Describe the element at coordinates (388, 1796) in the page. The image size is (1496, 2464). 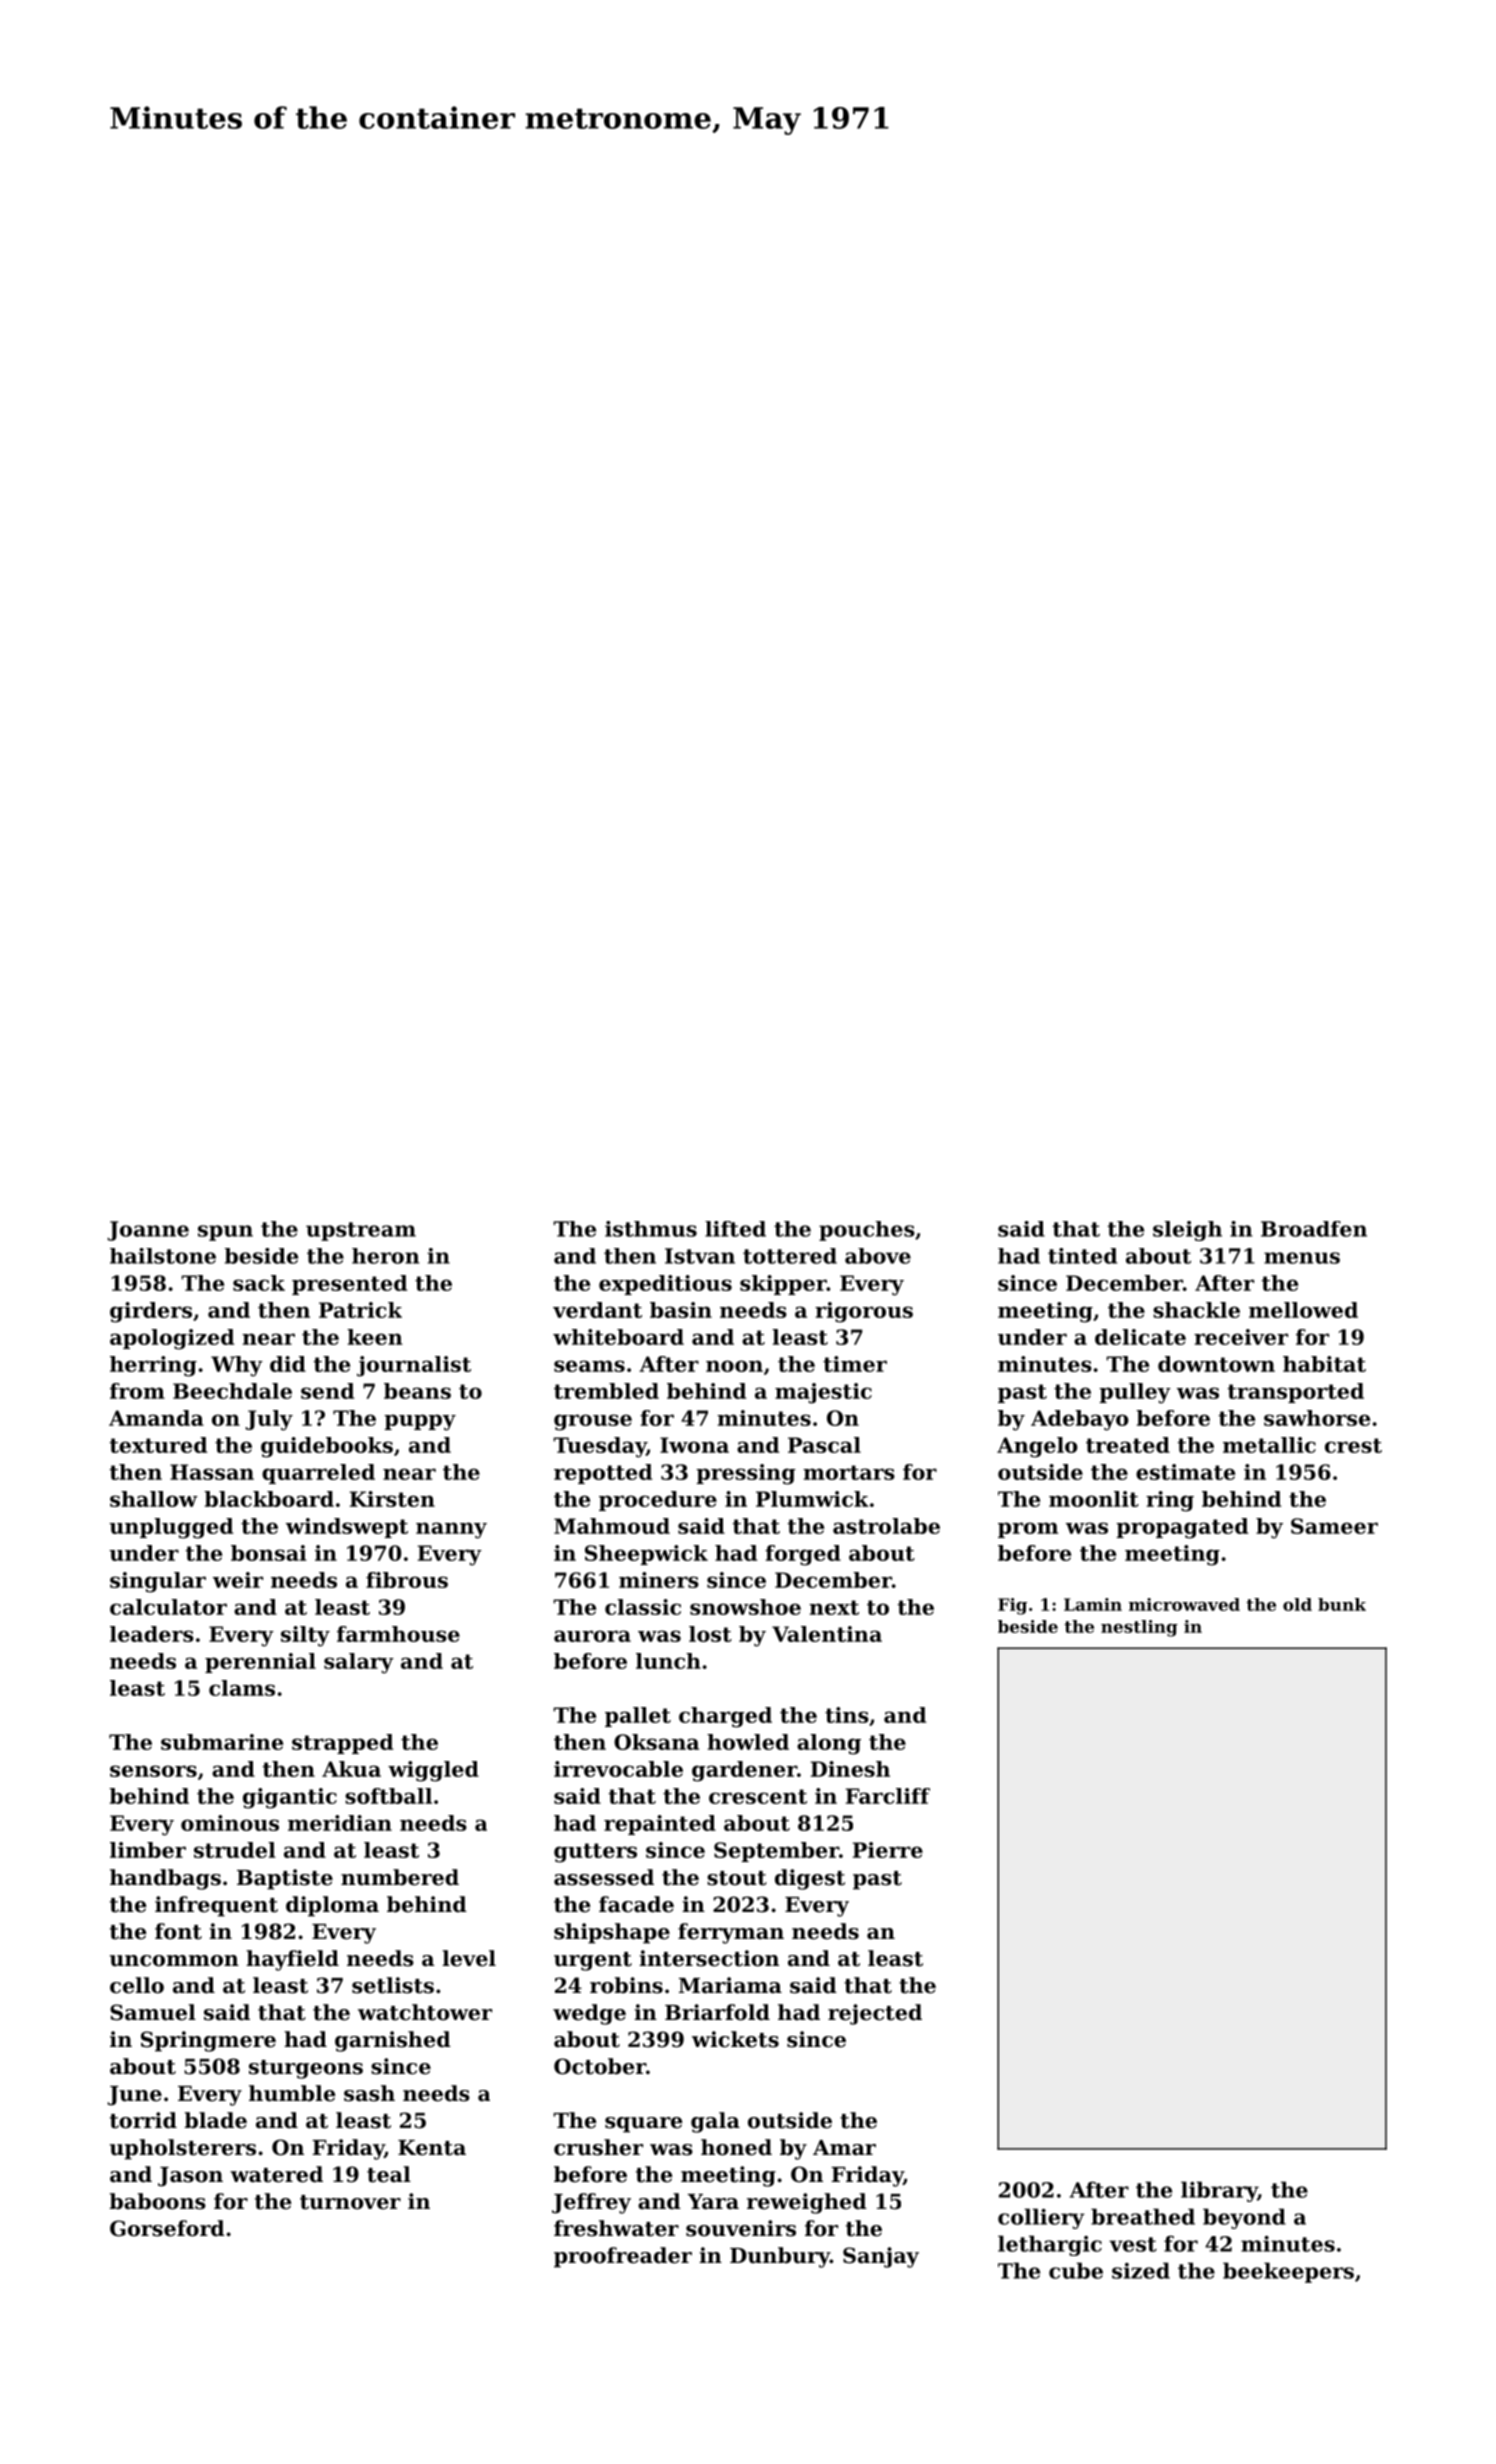
I see `softball` at that location.
